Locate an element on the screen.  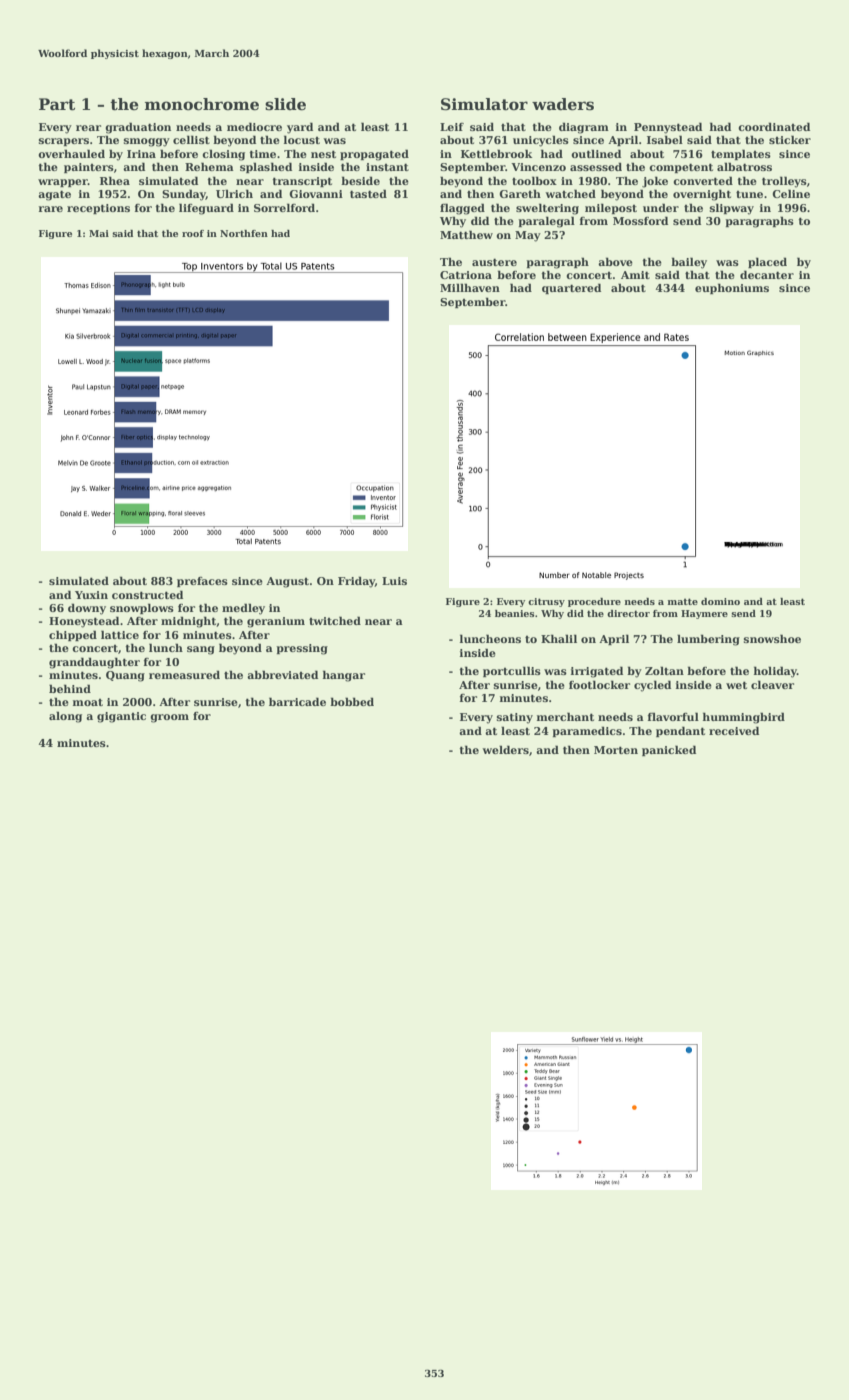
Millhaven is located at coordinates (470, 287).
